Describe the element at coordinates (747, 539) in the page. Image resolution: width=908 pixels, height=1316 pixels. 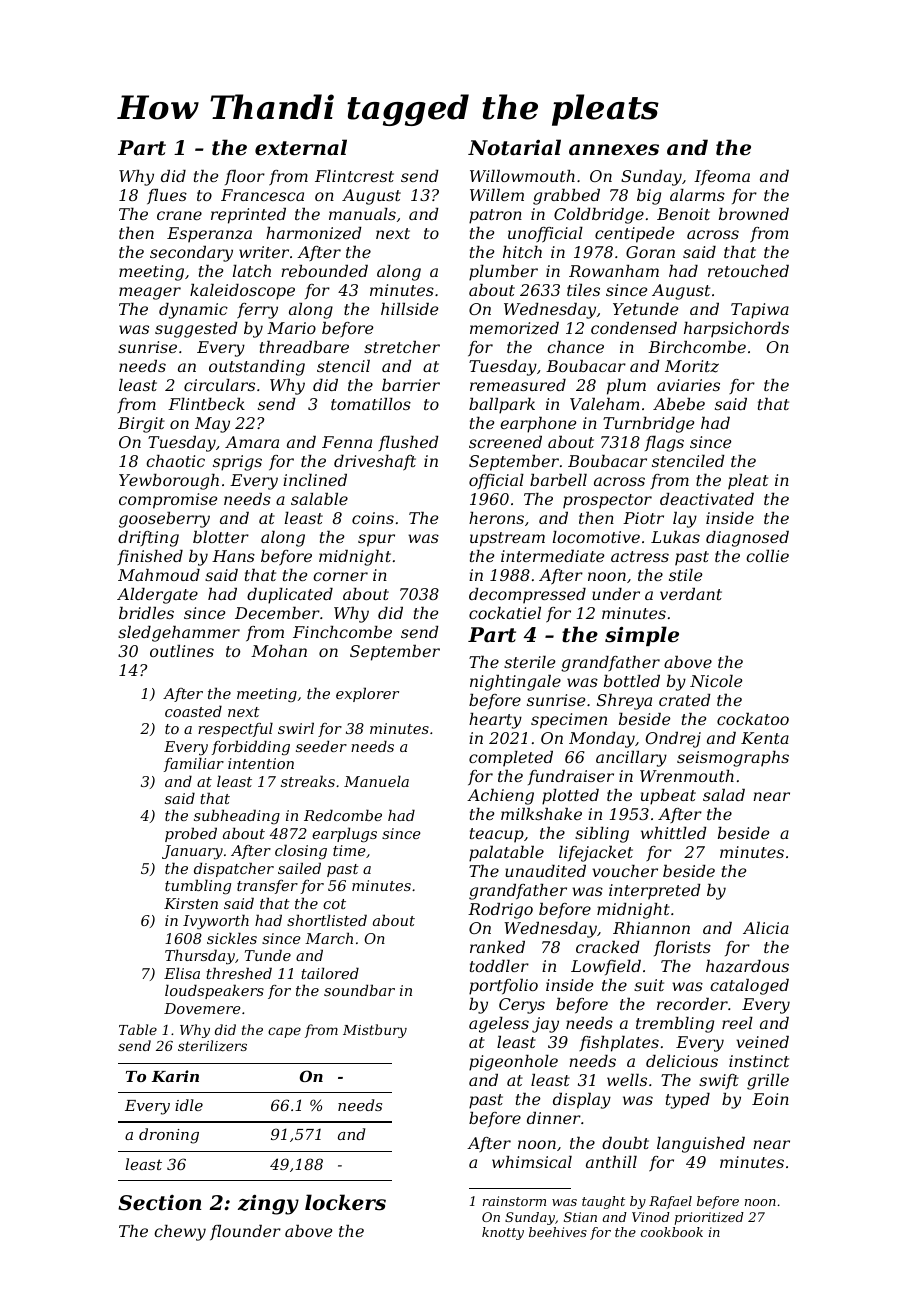
I see `diagnosed` at that location.
